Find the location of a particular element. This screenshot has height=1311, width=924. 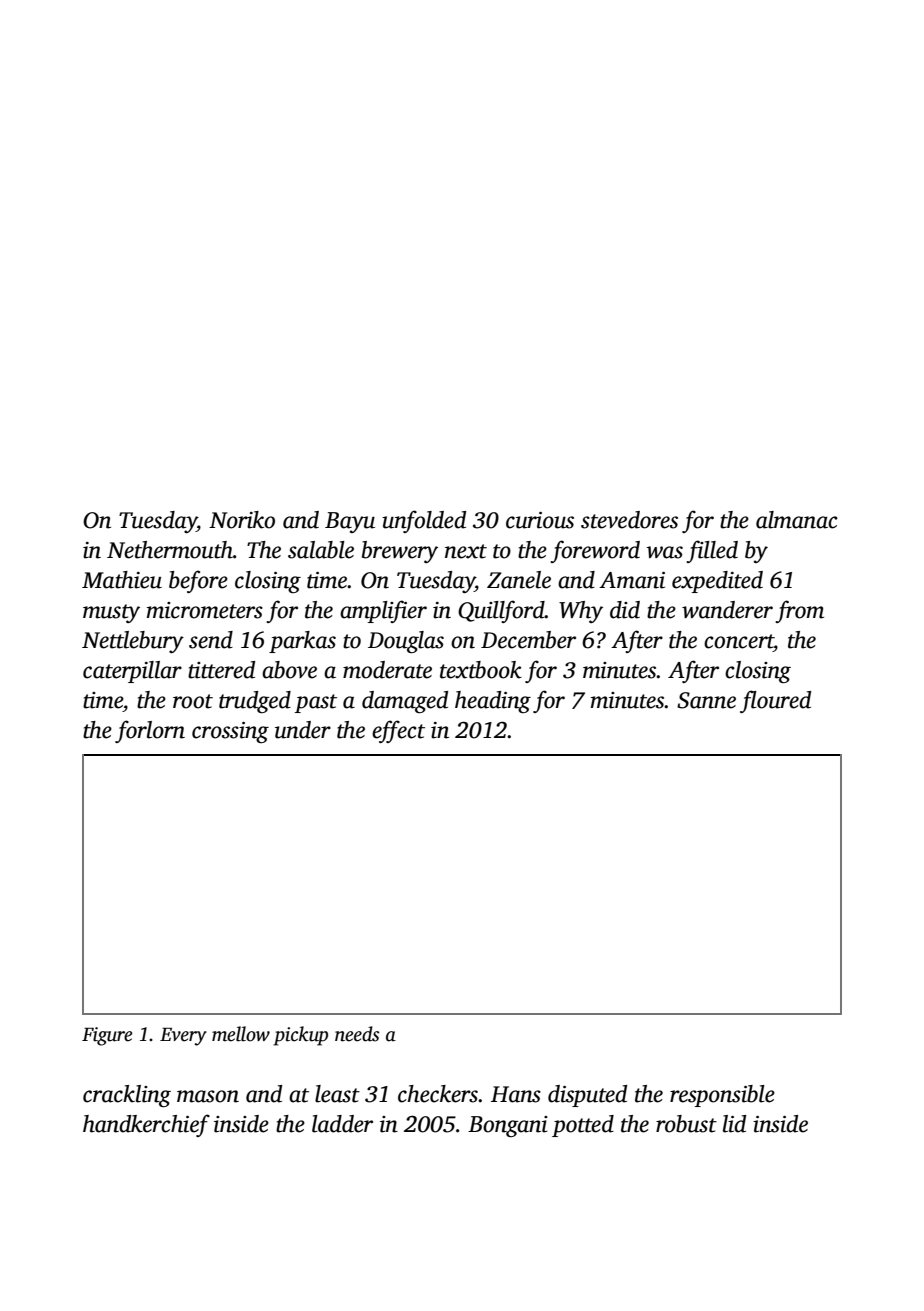

Noriko is located at coordinates (242, 520).
